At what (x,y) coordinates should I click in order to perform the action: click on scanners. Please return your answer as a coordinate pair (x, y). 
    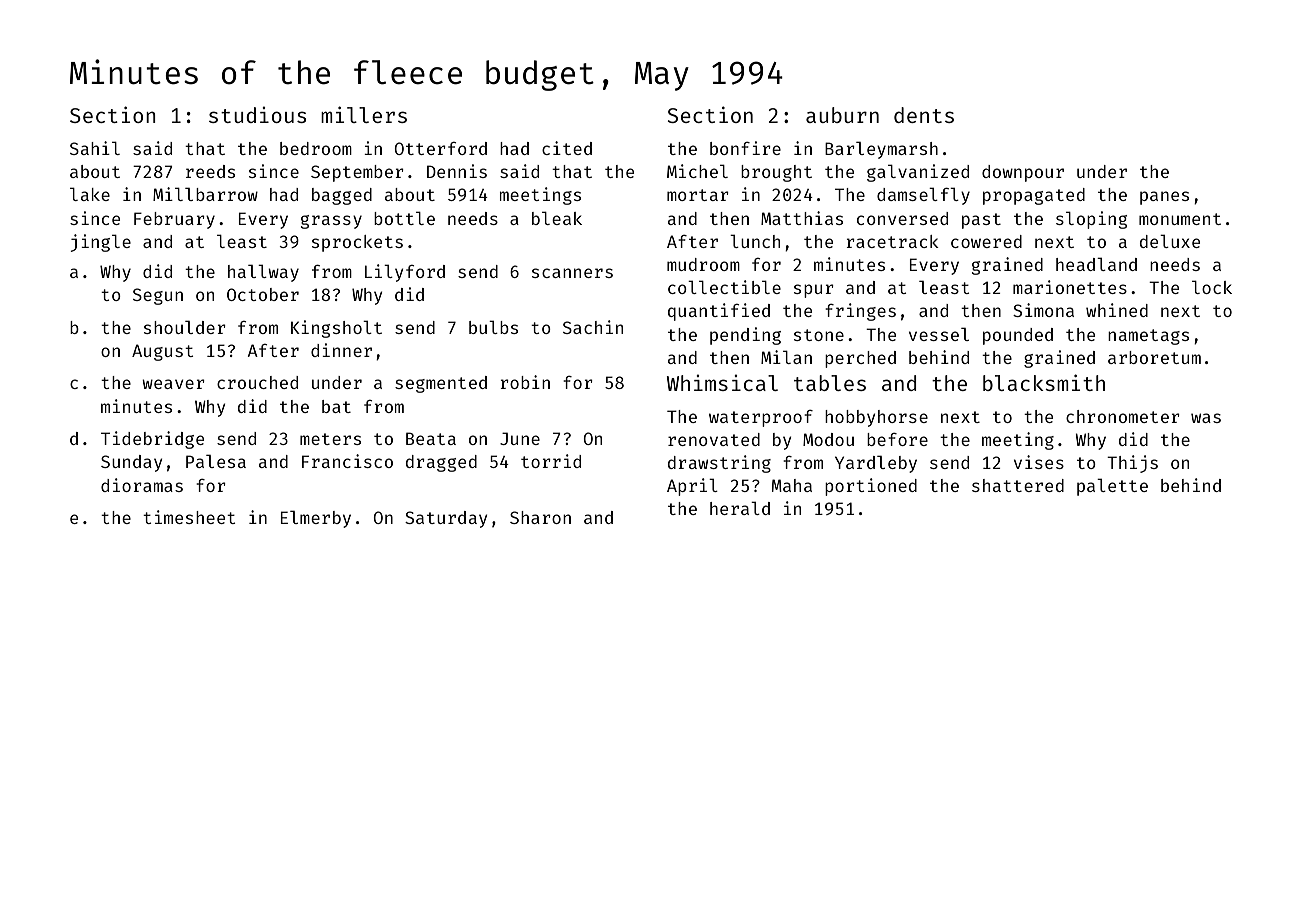
    Looking at the image, I should click on (572, 273).
